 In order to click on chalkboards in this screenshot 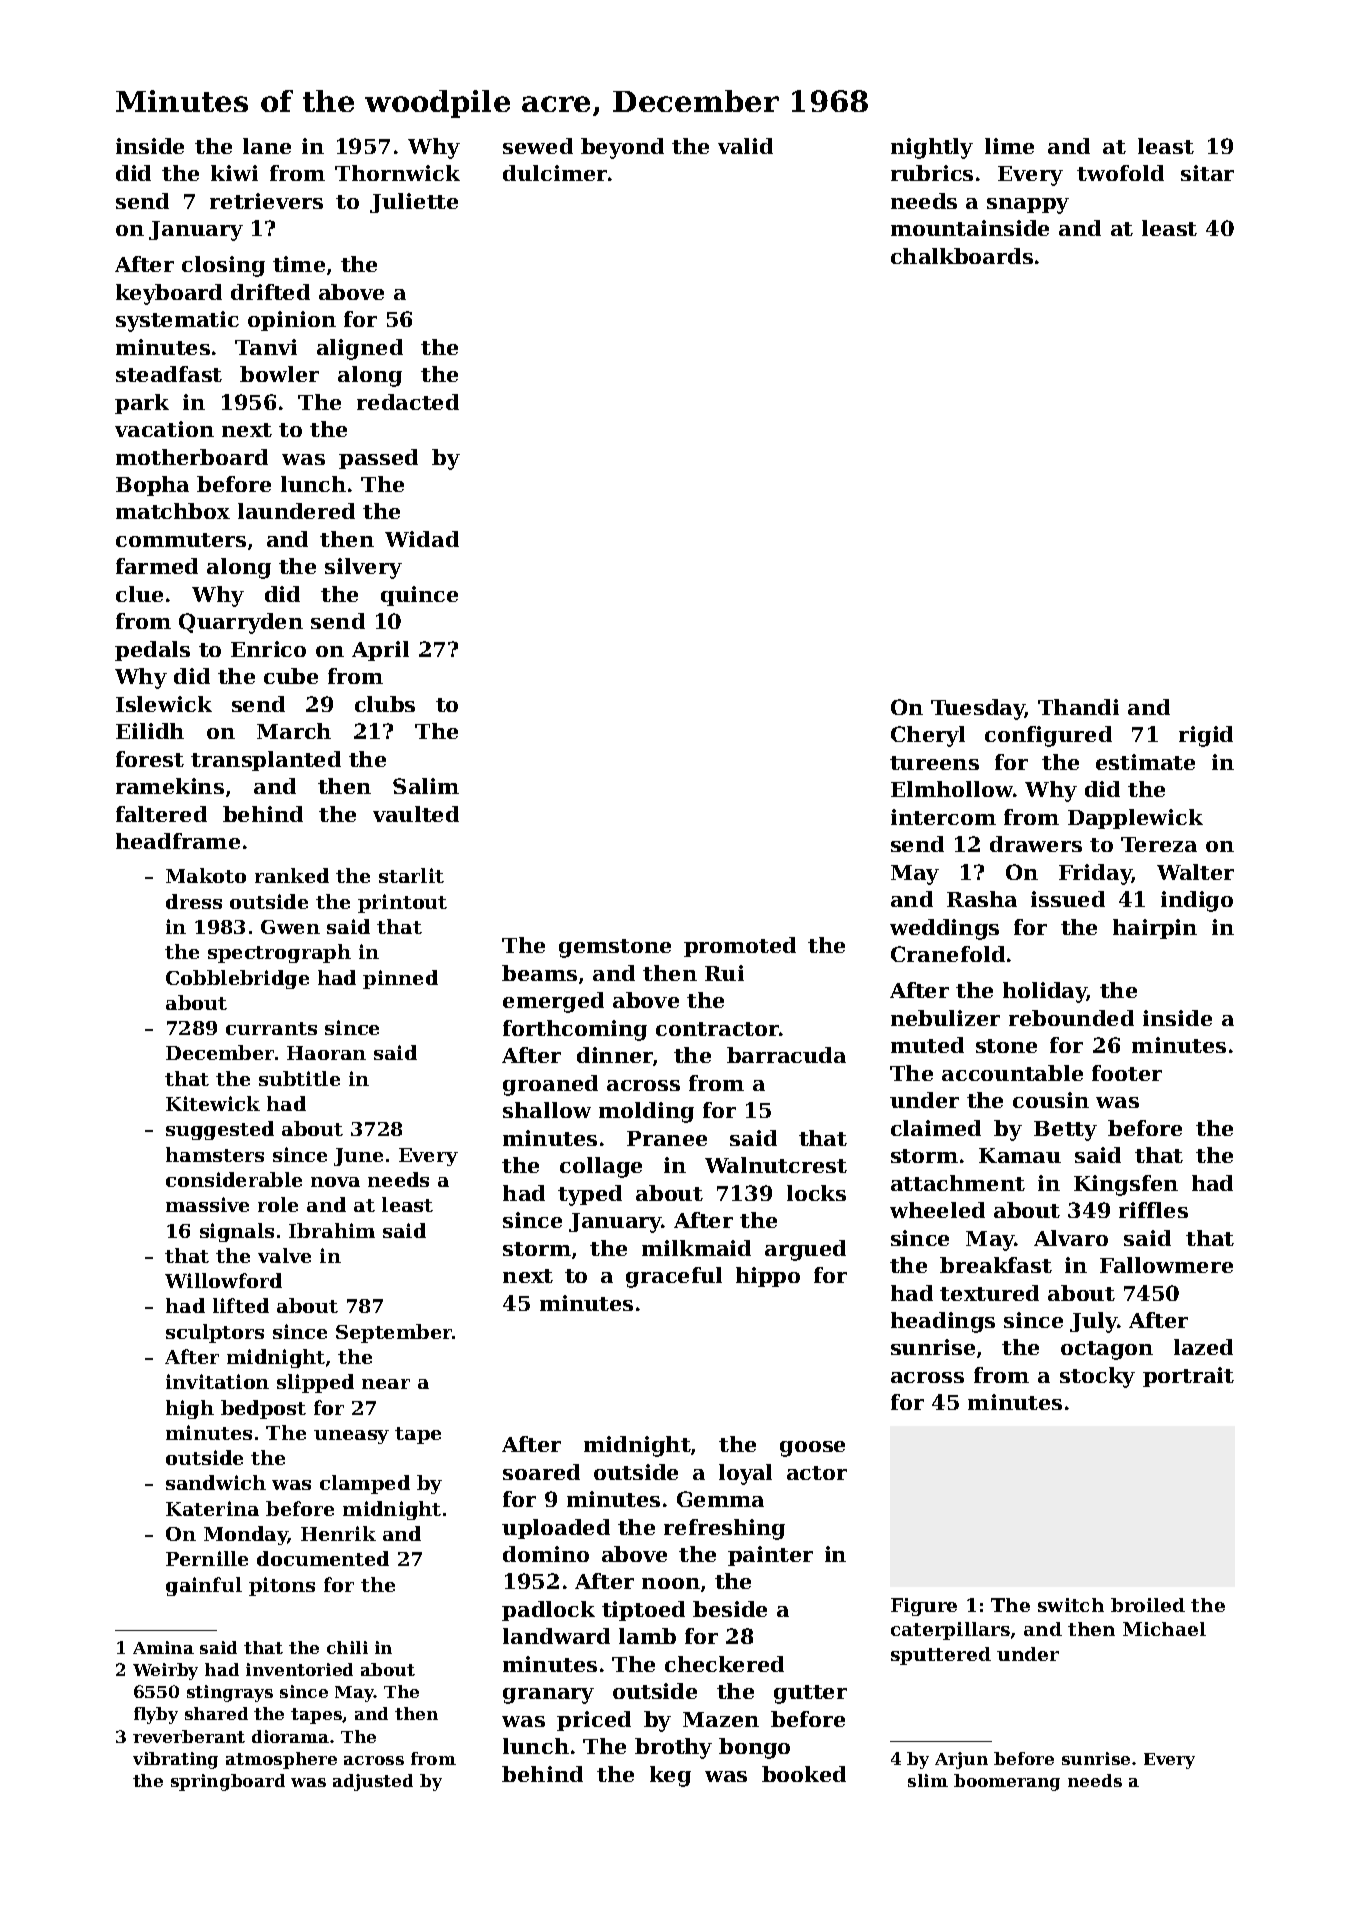, I will do `click(962, 256)`.
